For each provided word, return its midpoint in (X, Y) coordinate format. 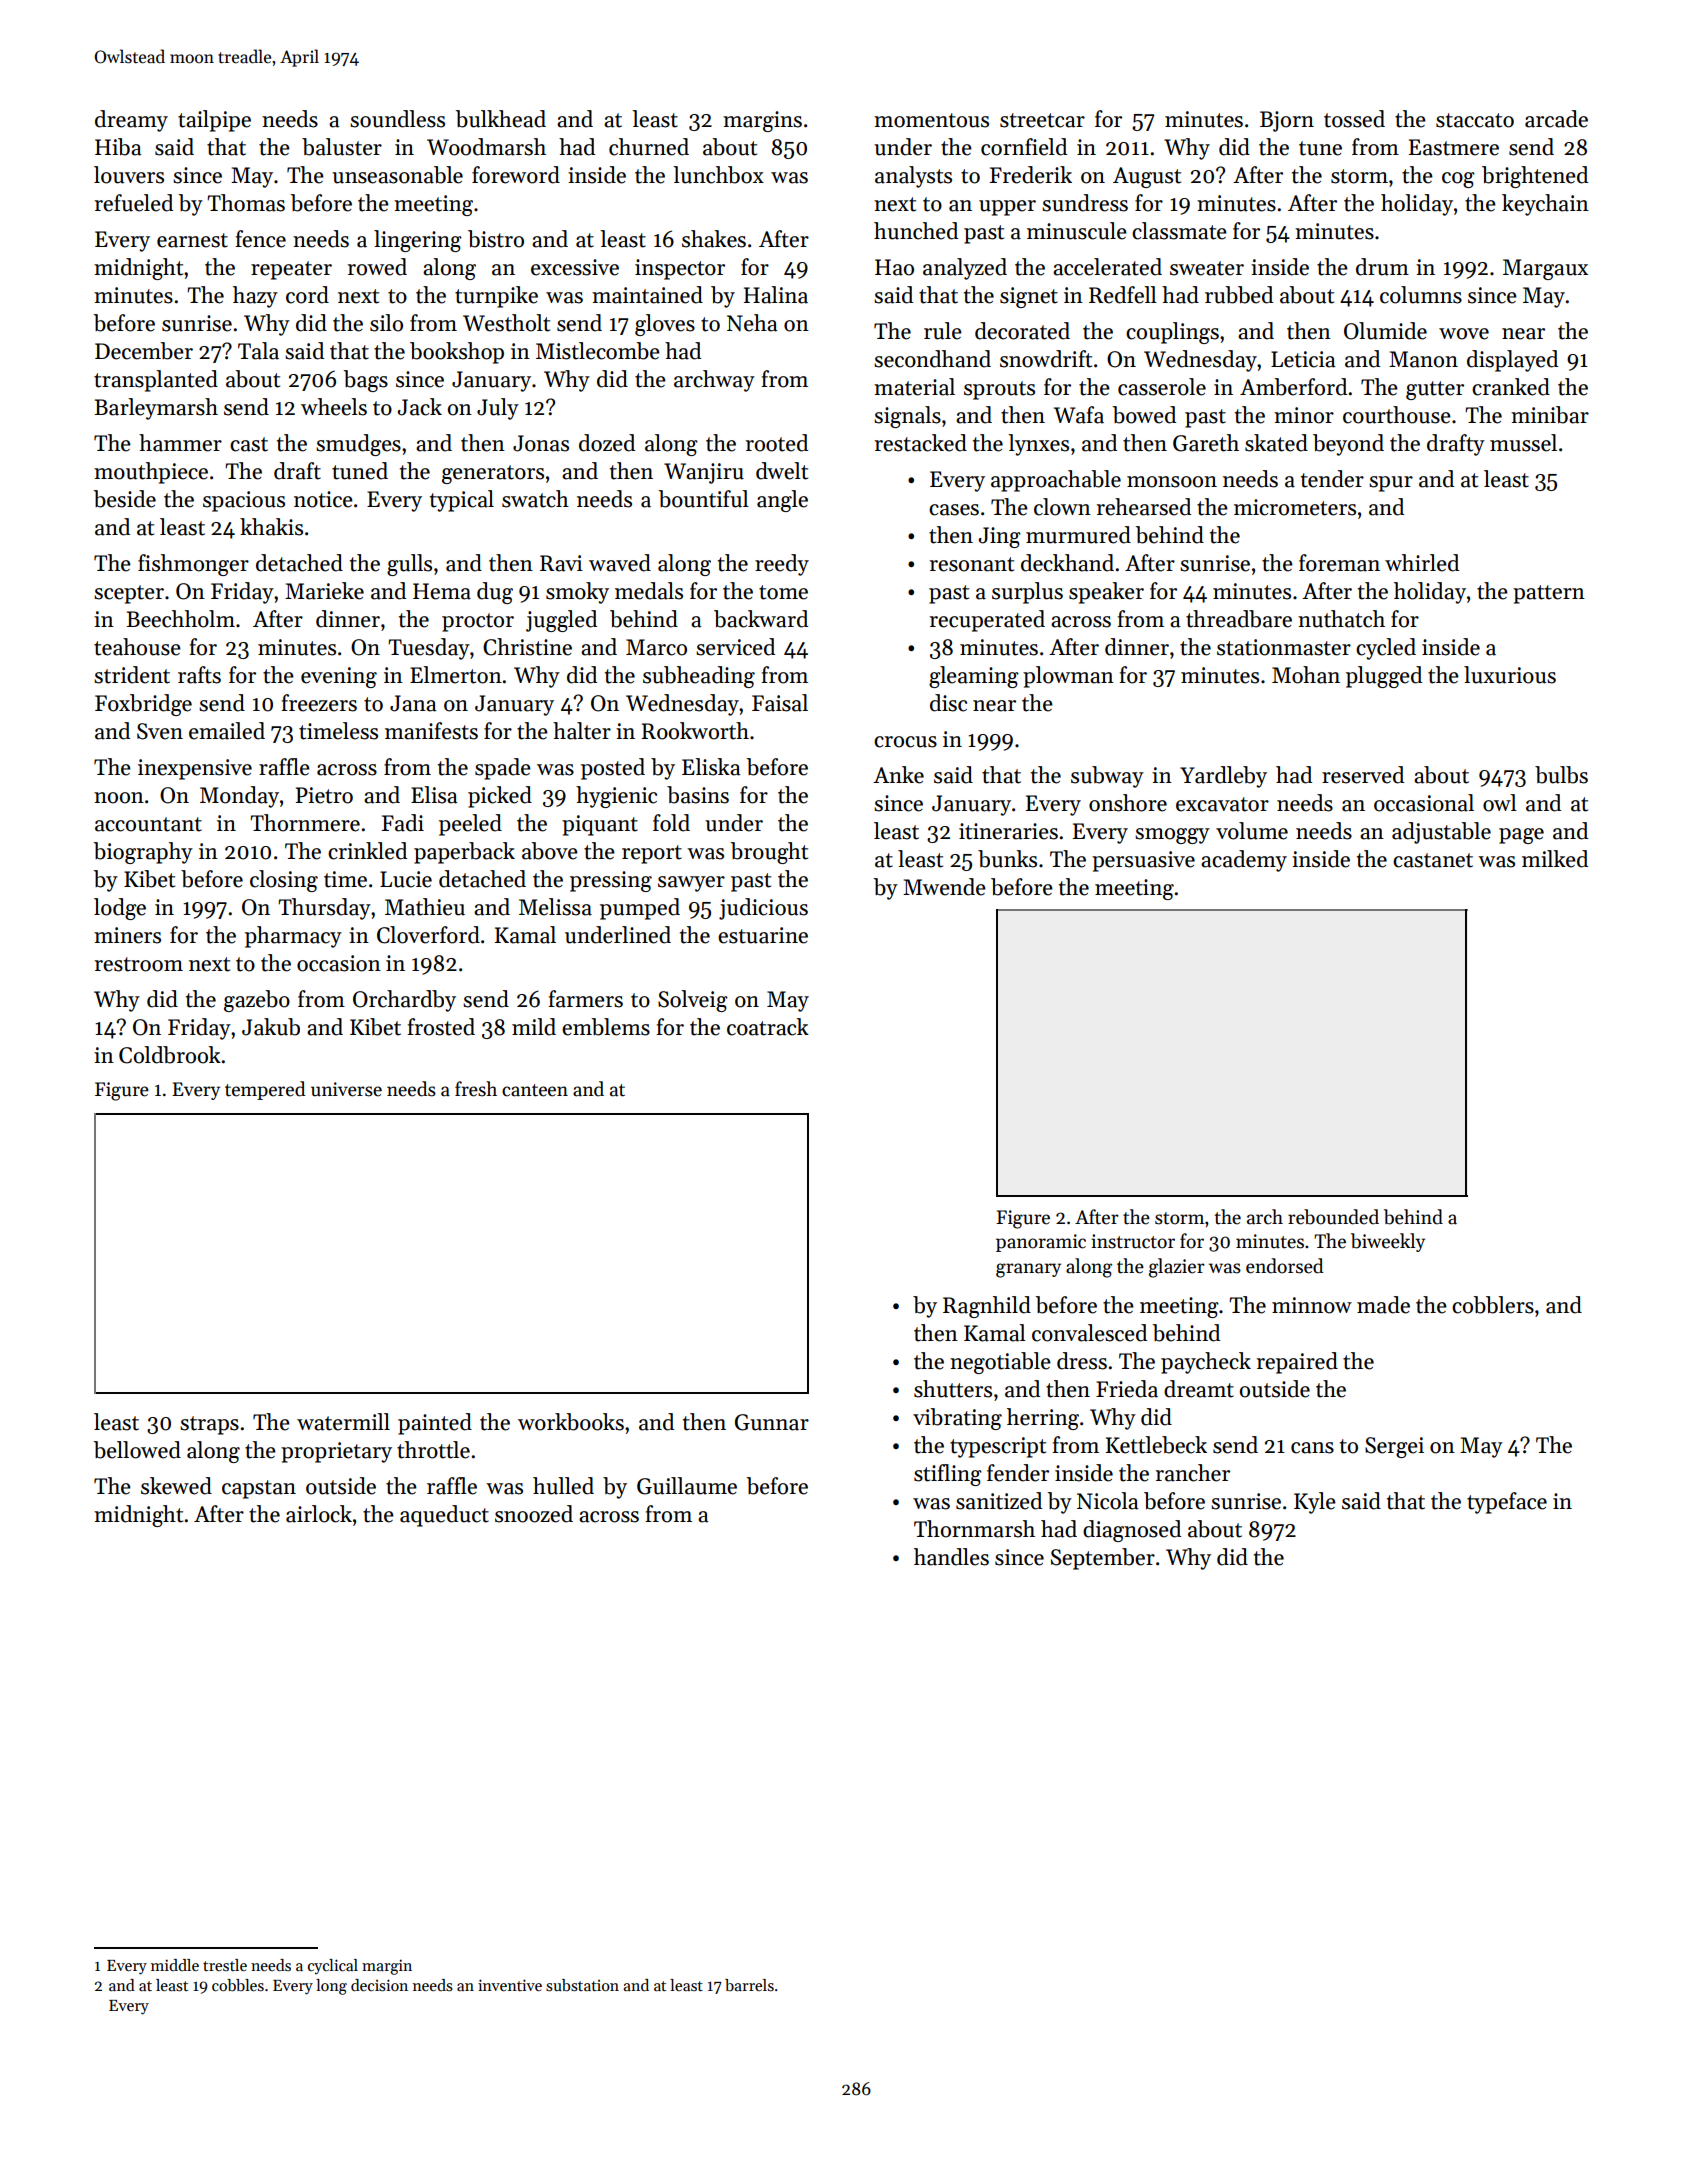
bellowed (137, 1450)
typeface (1507, 1503)
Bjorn (1287, 121)
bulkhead (500, 119)
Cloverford (428, 935)
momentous (931, 120)
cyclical (333, 1967)
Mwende (944, 887)
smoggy (1172, 836)
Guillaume (687, 1486)
